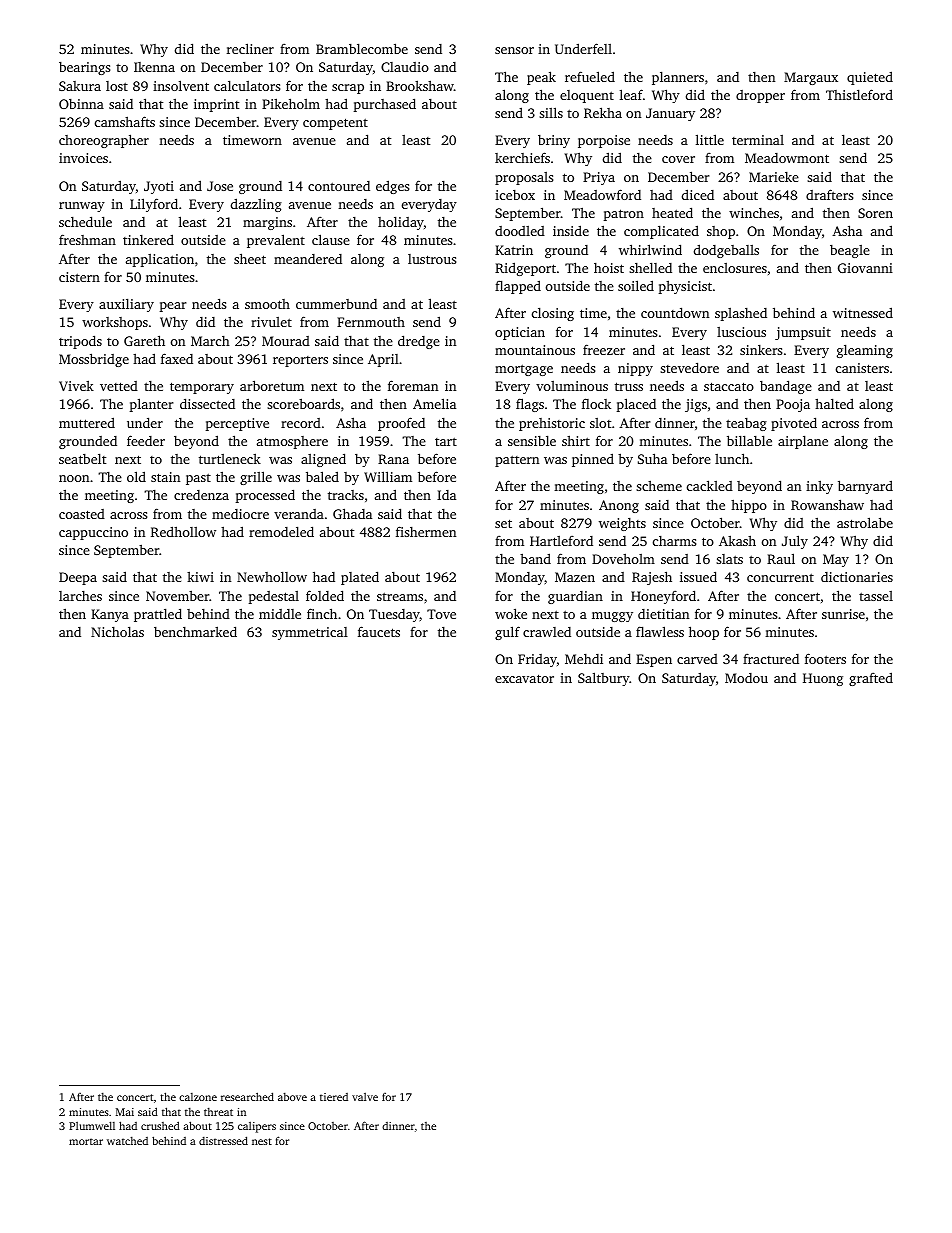 The width and height of the screenshot is (952, 1233). Describe the element at coordinates (82, 458) in the screenshot. I see `seatbelt` at that location.
